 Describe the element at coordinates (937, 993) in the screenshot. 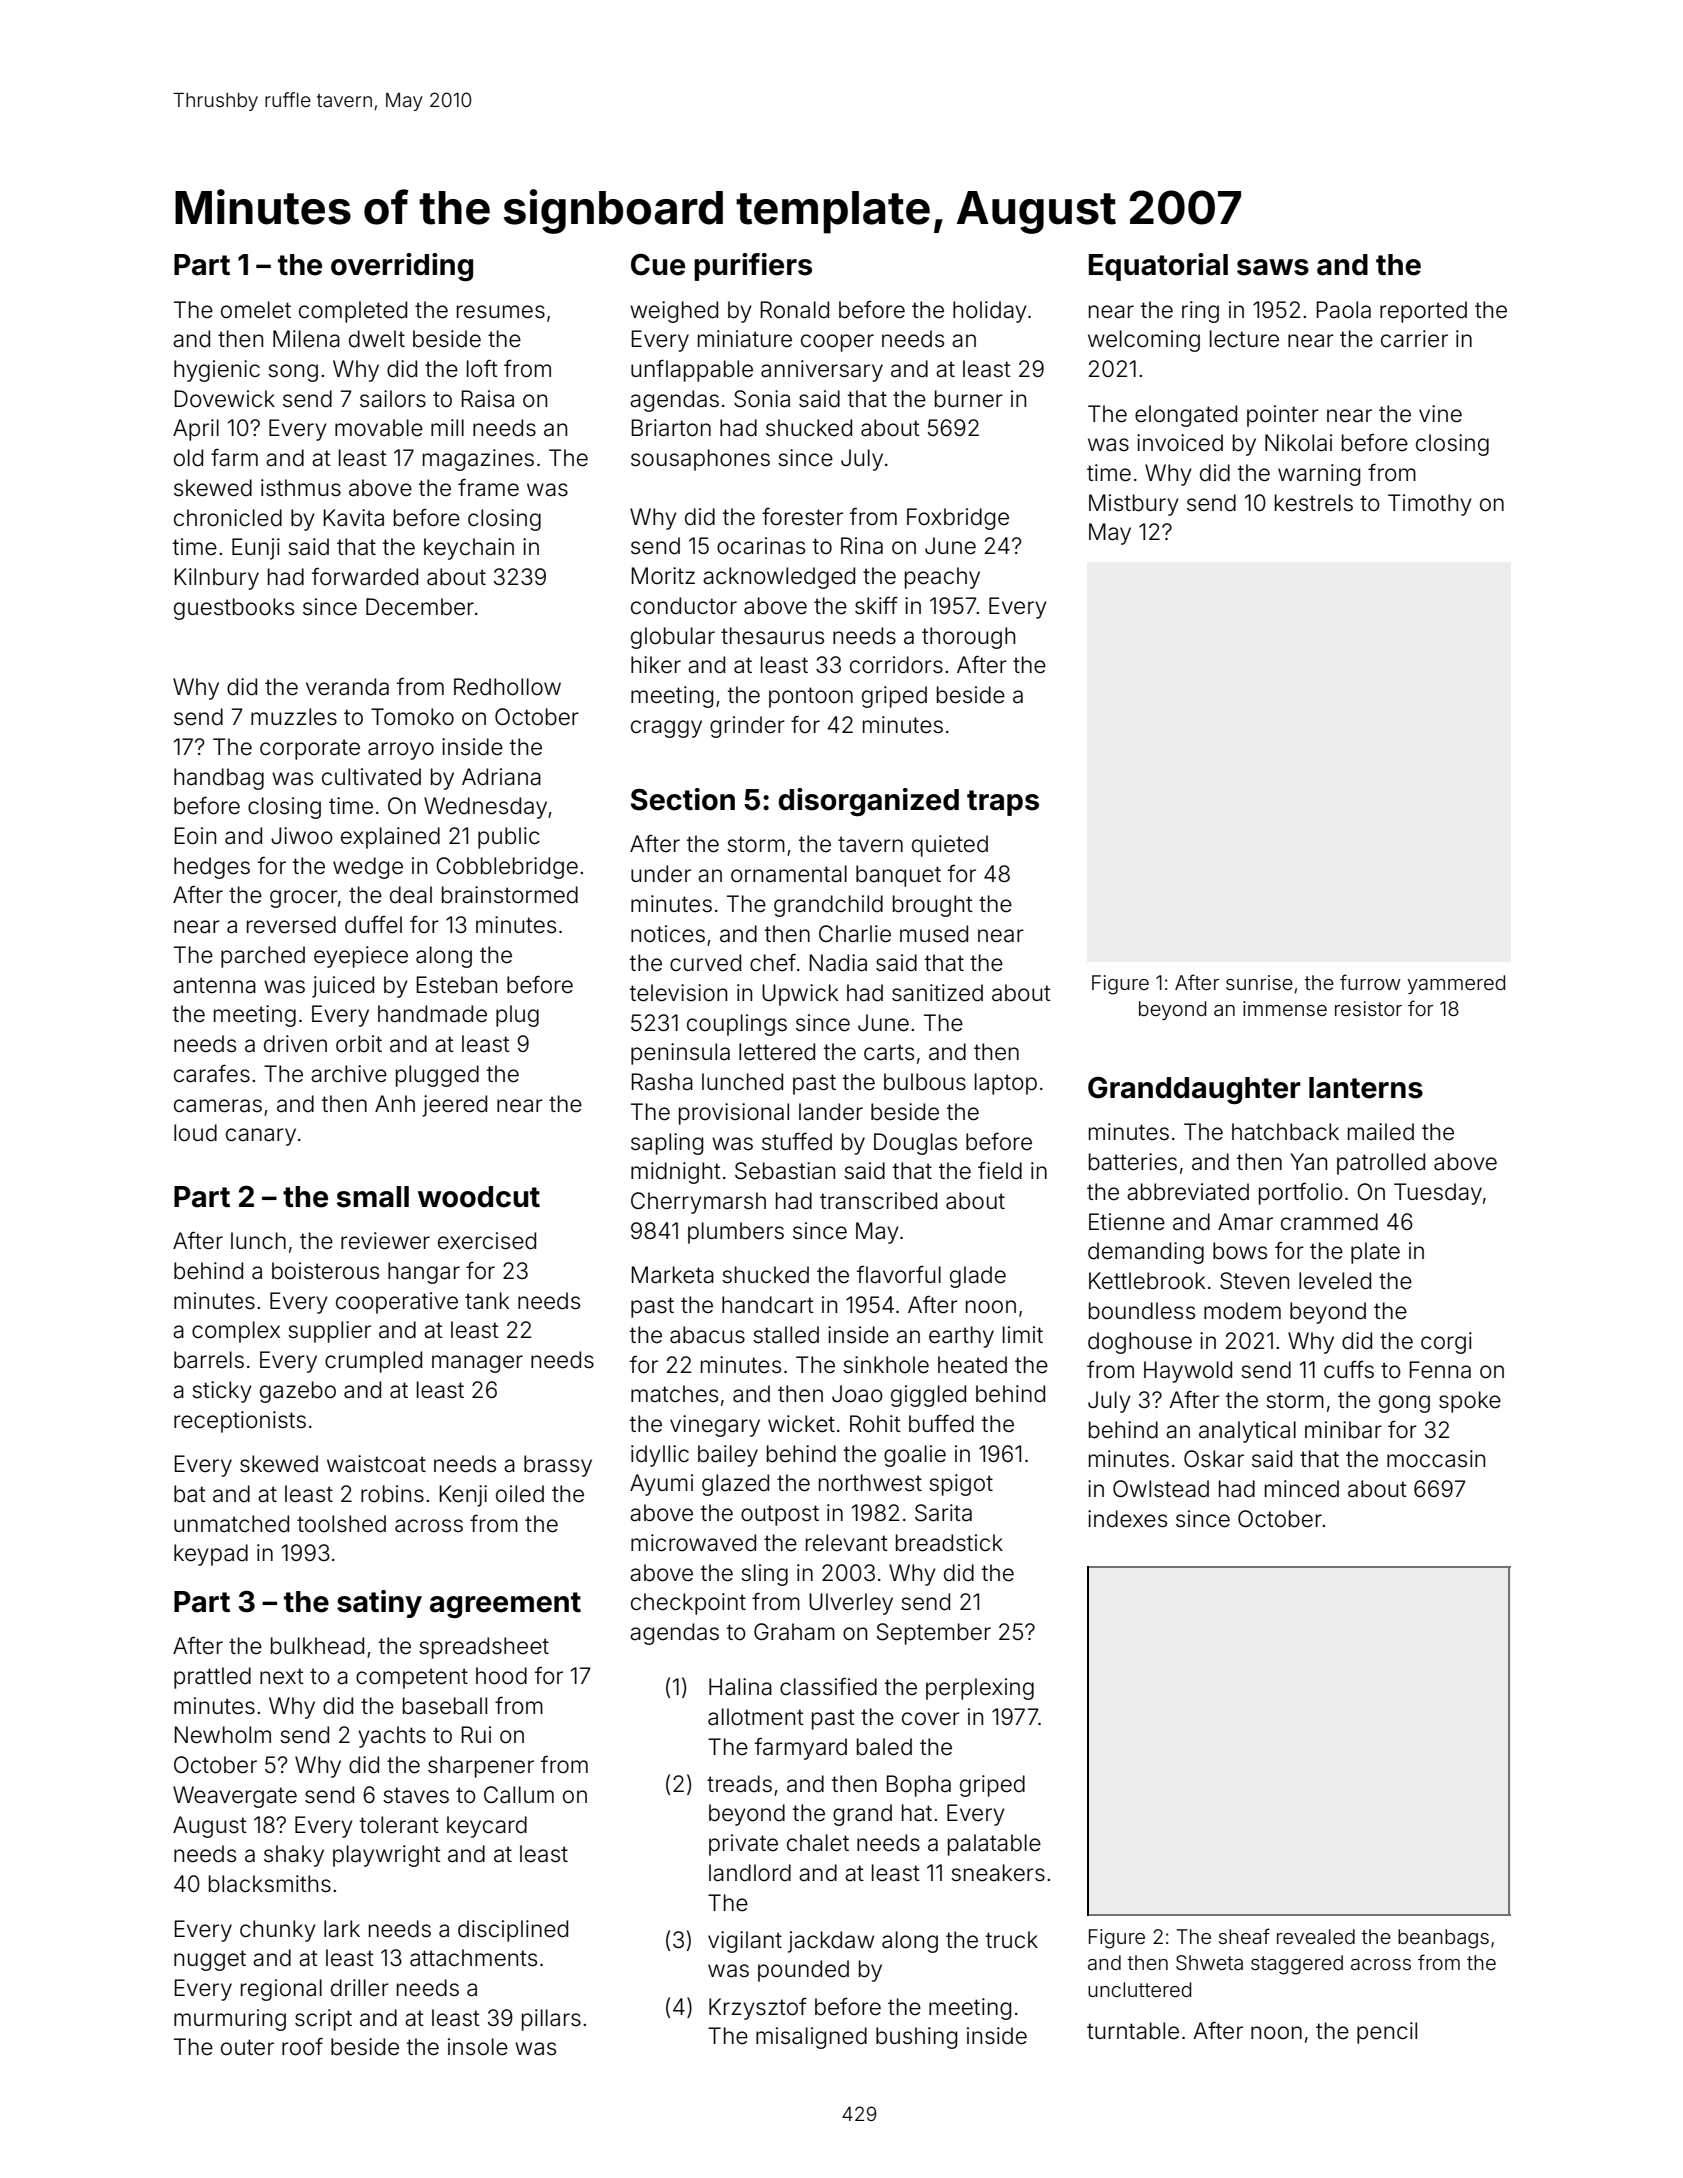

I see `sanitized` at that location.
